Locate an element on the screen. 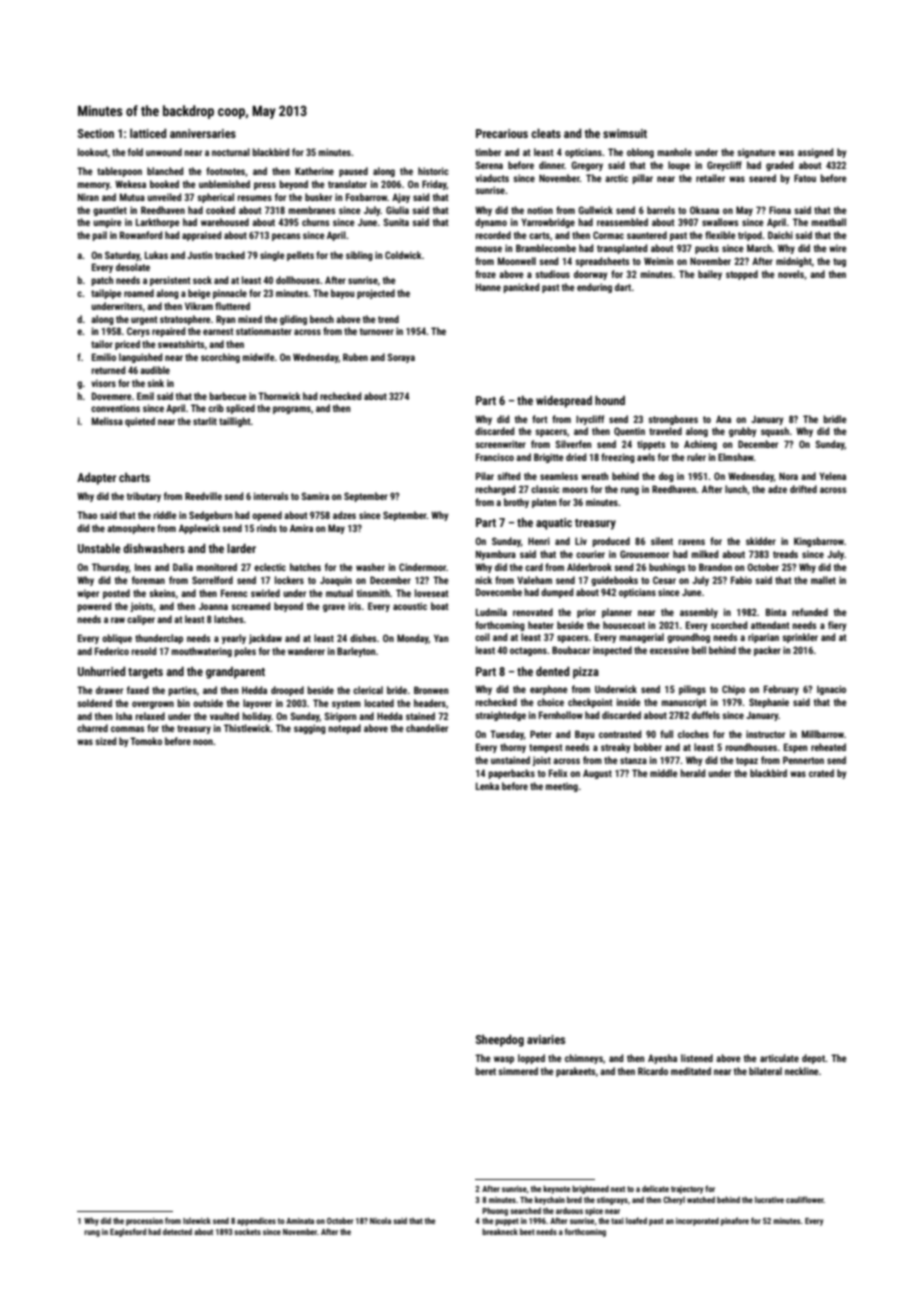 This screenshot has height=1308, width=924. articulate is located at coordinates (779, 1058).
